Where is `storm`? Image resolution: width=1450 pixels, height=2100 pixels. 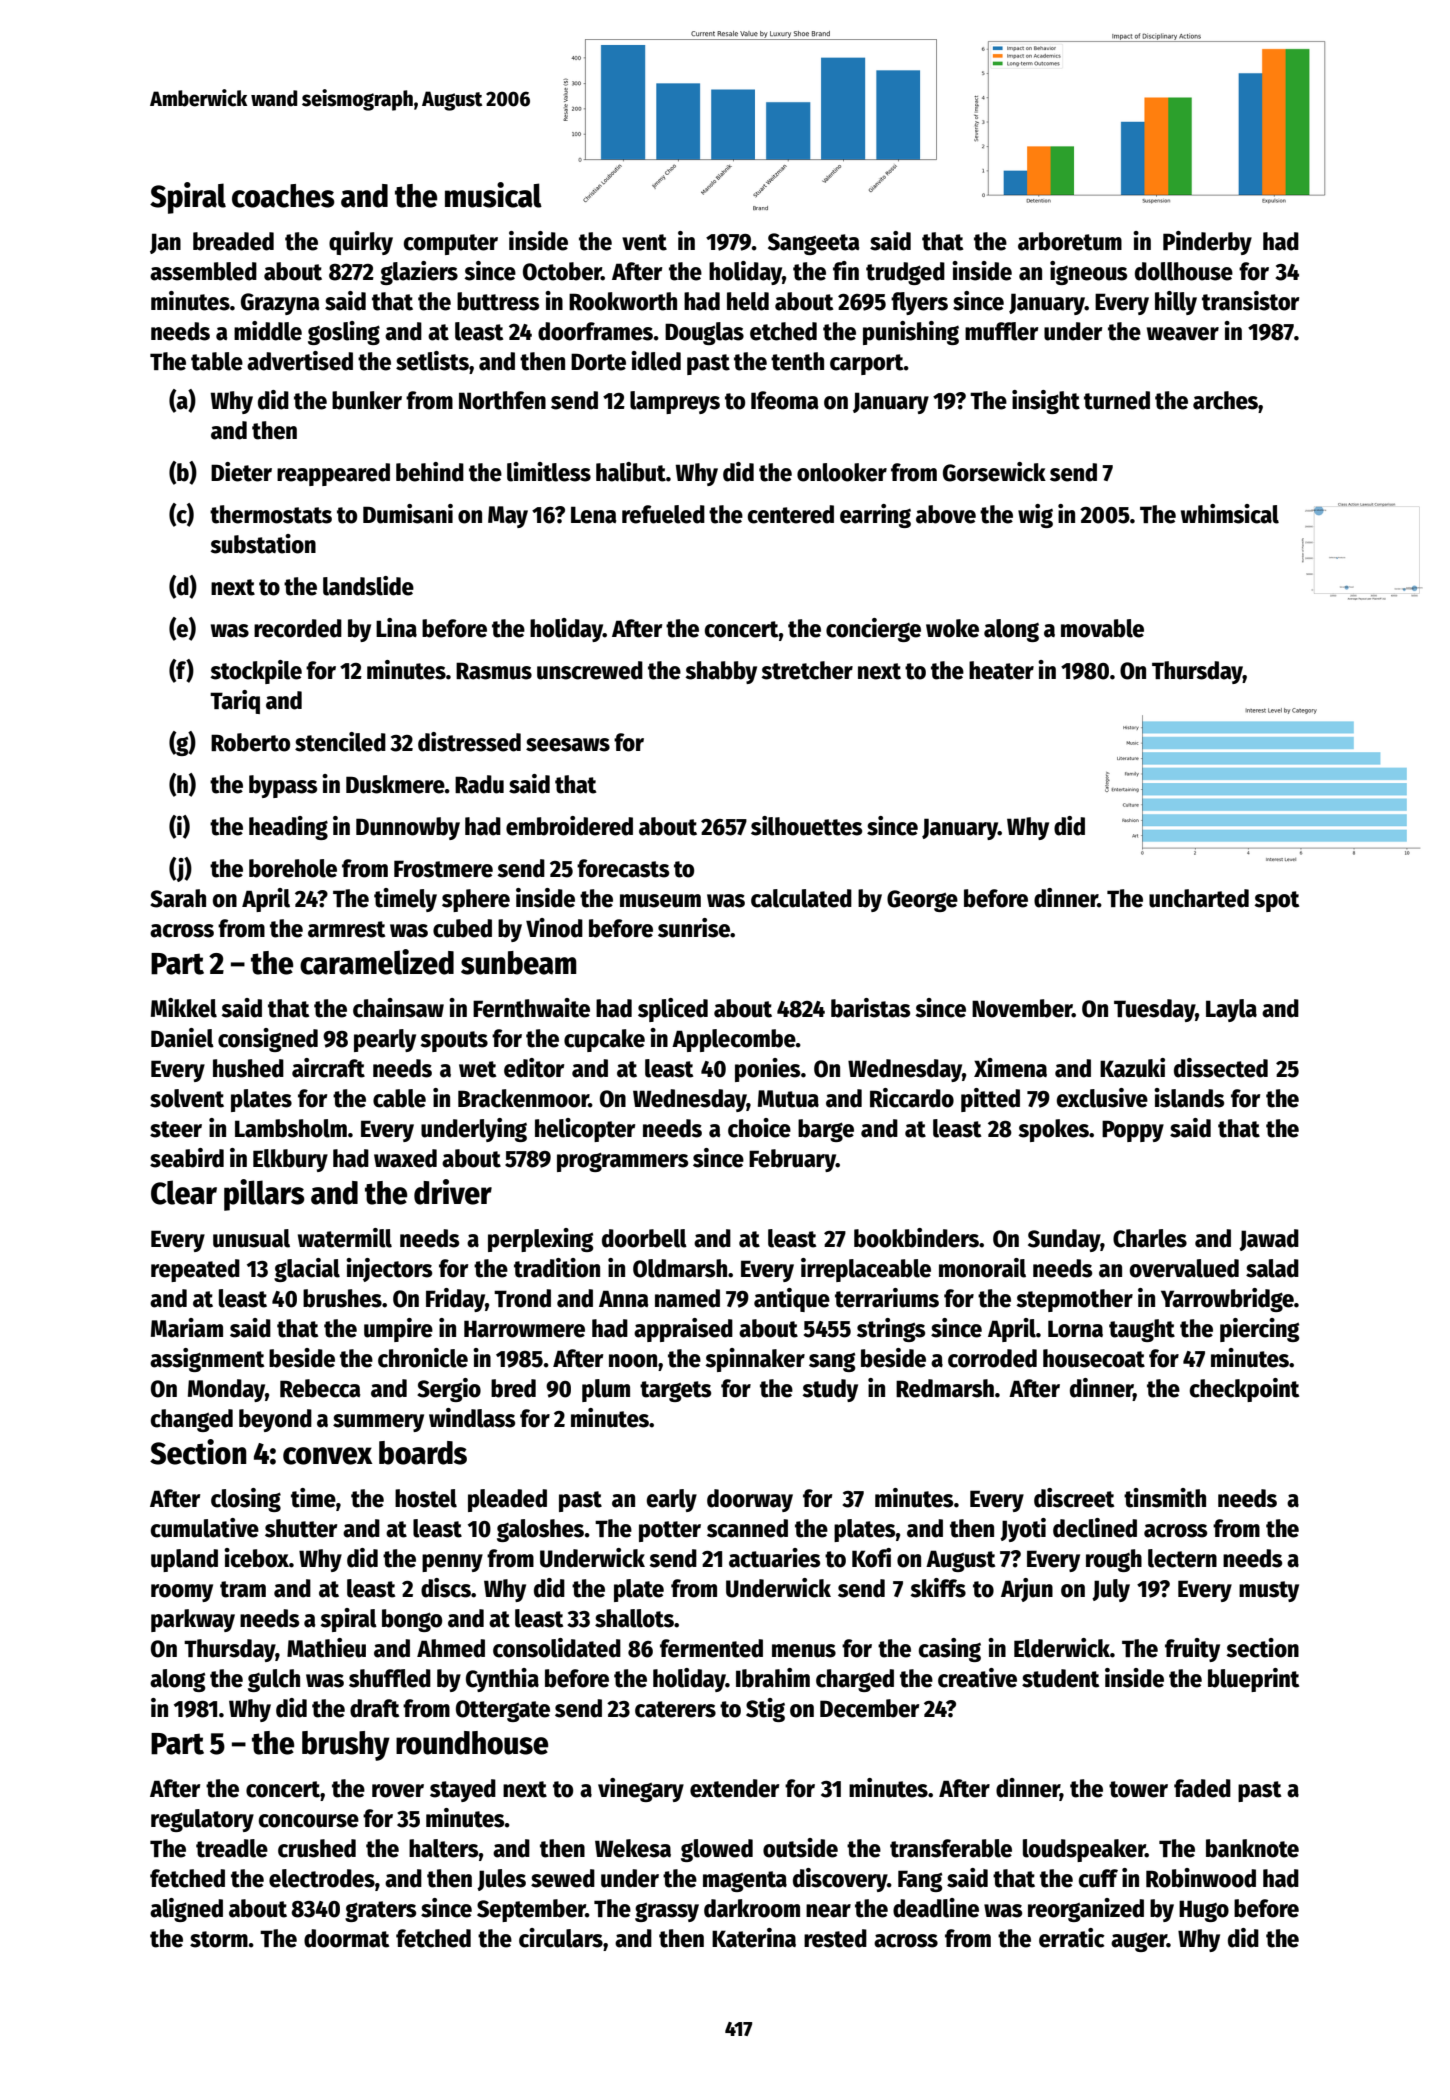
storm is located at coordinates (219, 1939).
